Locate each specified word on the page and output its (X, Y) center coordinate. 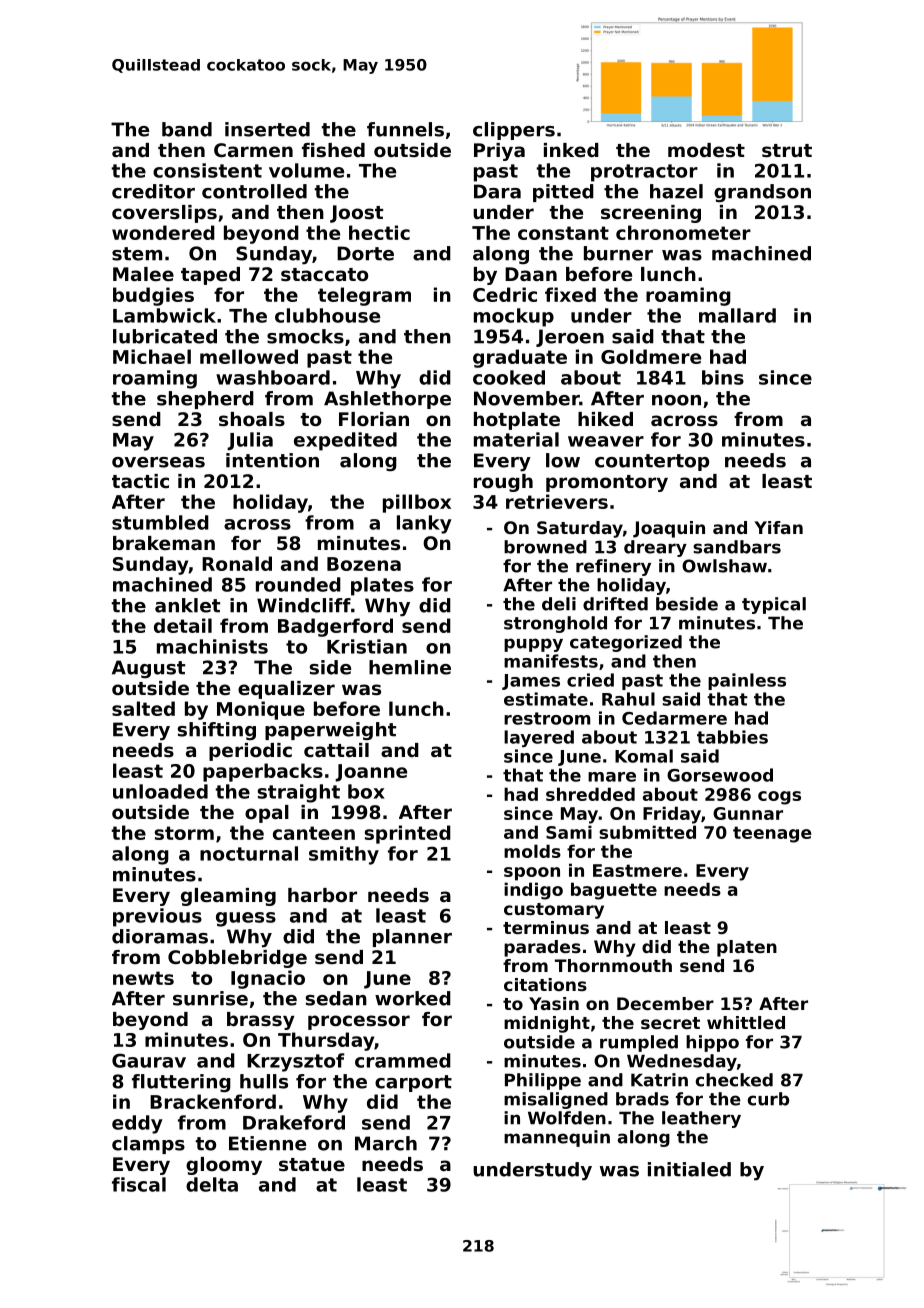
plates (382, 586)
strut (787, 150)
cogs (779, 798)
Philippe (543, 1081)
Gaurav (149, 1060)
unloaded (160, 791)
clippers (514, 131)
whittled (746, 1022)
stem (137, 254)
